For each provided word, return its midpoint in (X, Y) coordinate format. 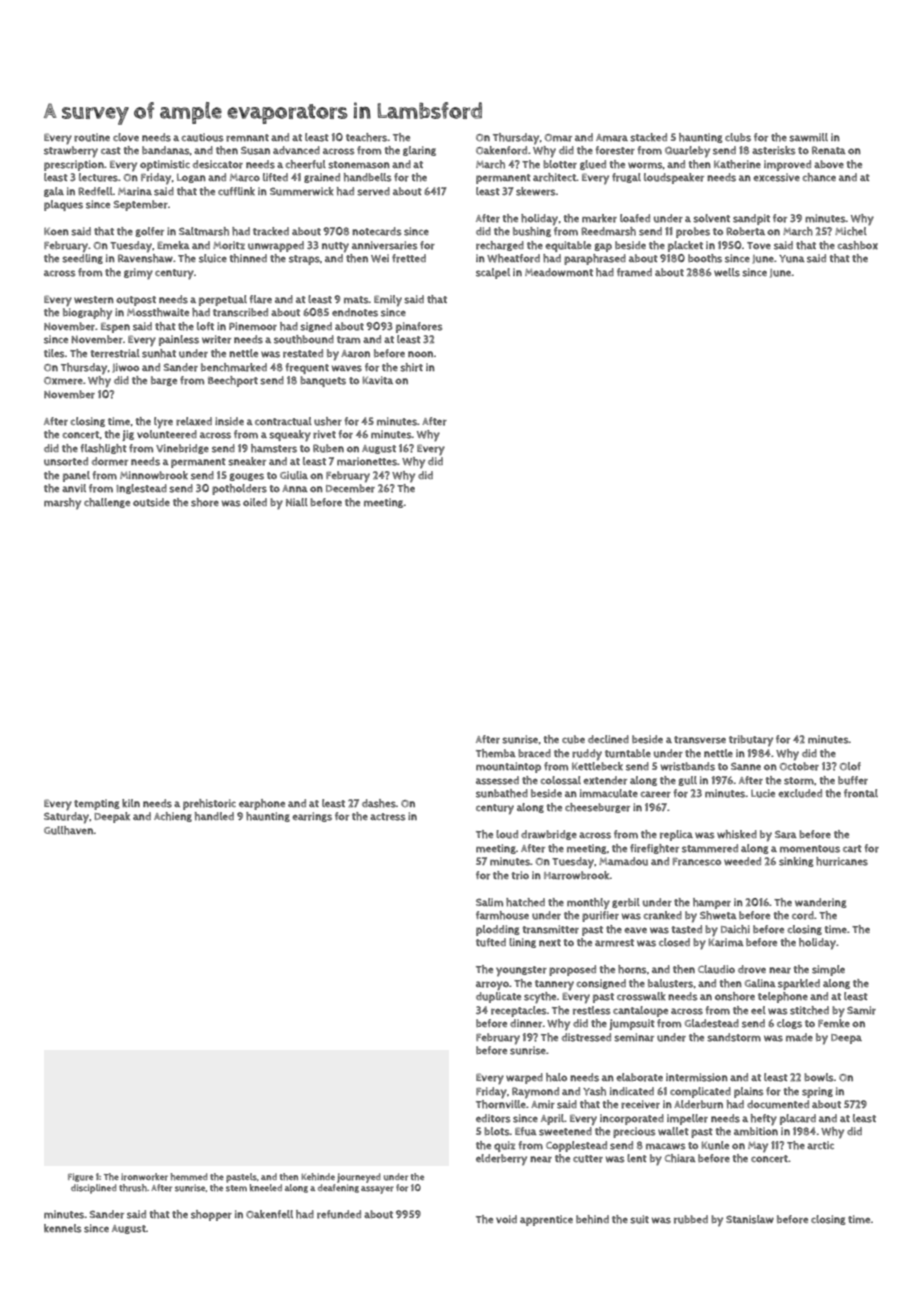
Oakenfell (269, 1214)
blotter (560, 164)
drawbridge (549, 835)
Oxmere (63, 381)
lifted (275, 177)
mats (356, 300)
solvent (711, 218)
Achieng (173, 817)
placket (685, 246)
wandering (821, 903)
